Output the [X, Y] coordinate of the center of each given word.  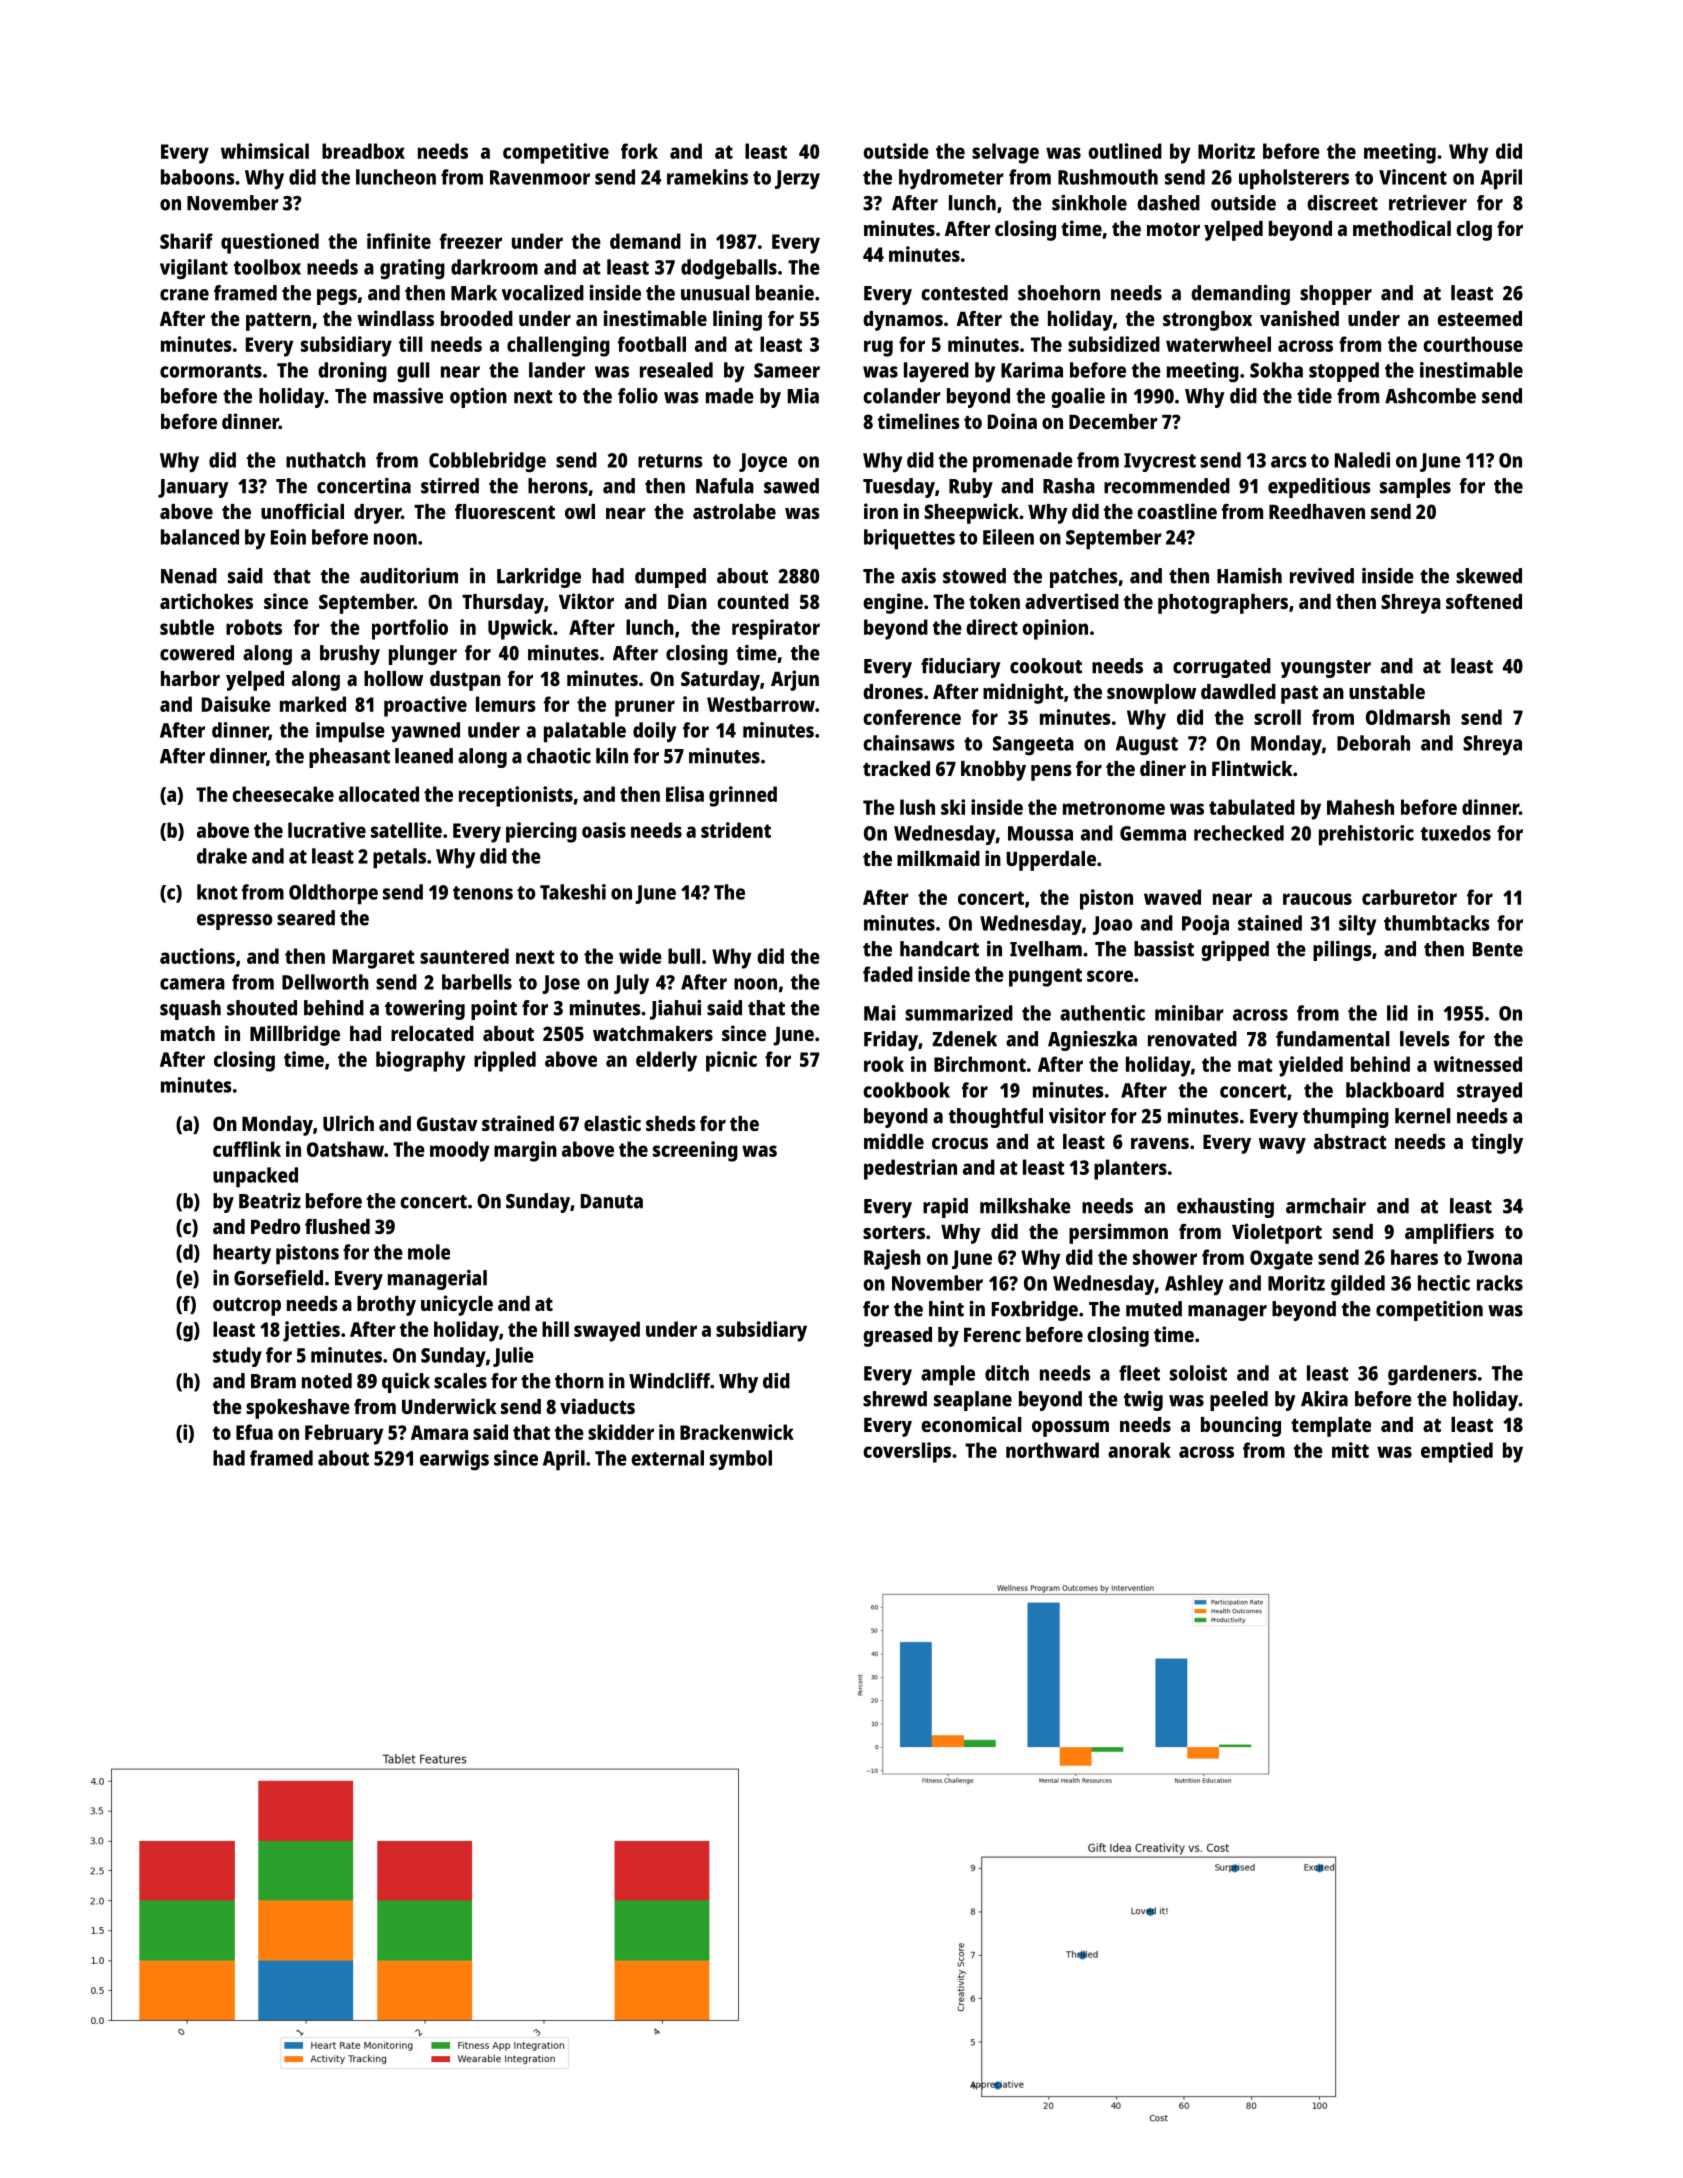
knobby [993, 771]
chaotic [559, 756]
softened [1484, 601]
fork [639, 151]
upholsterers [1294, 179]
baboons [198, 177]
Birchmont [980, 1064]
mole [429, 1252]
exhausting [1225, 1208]
